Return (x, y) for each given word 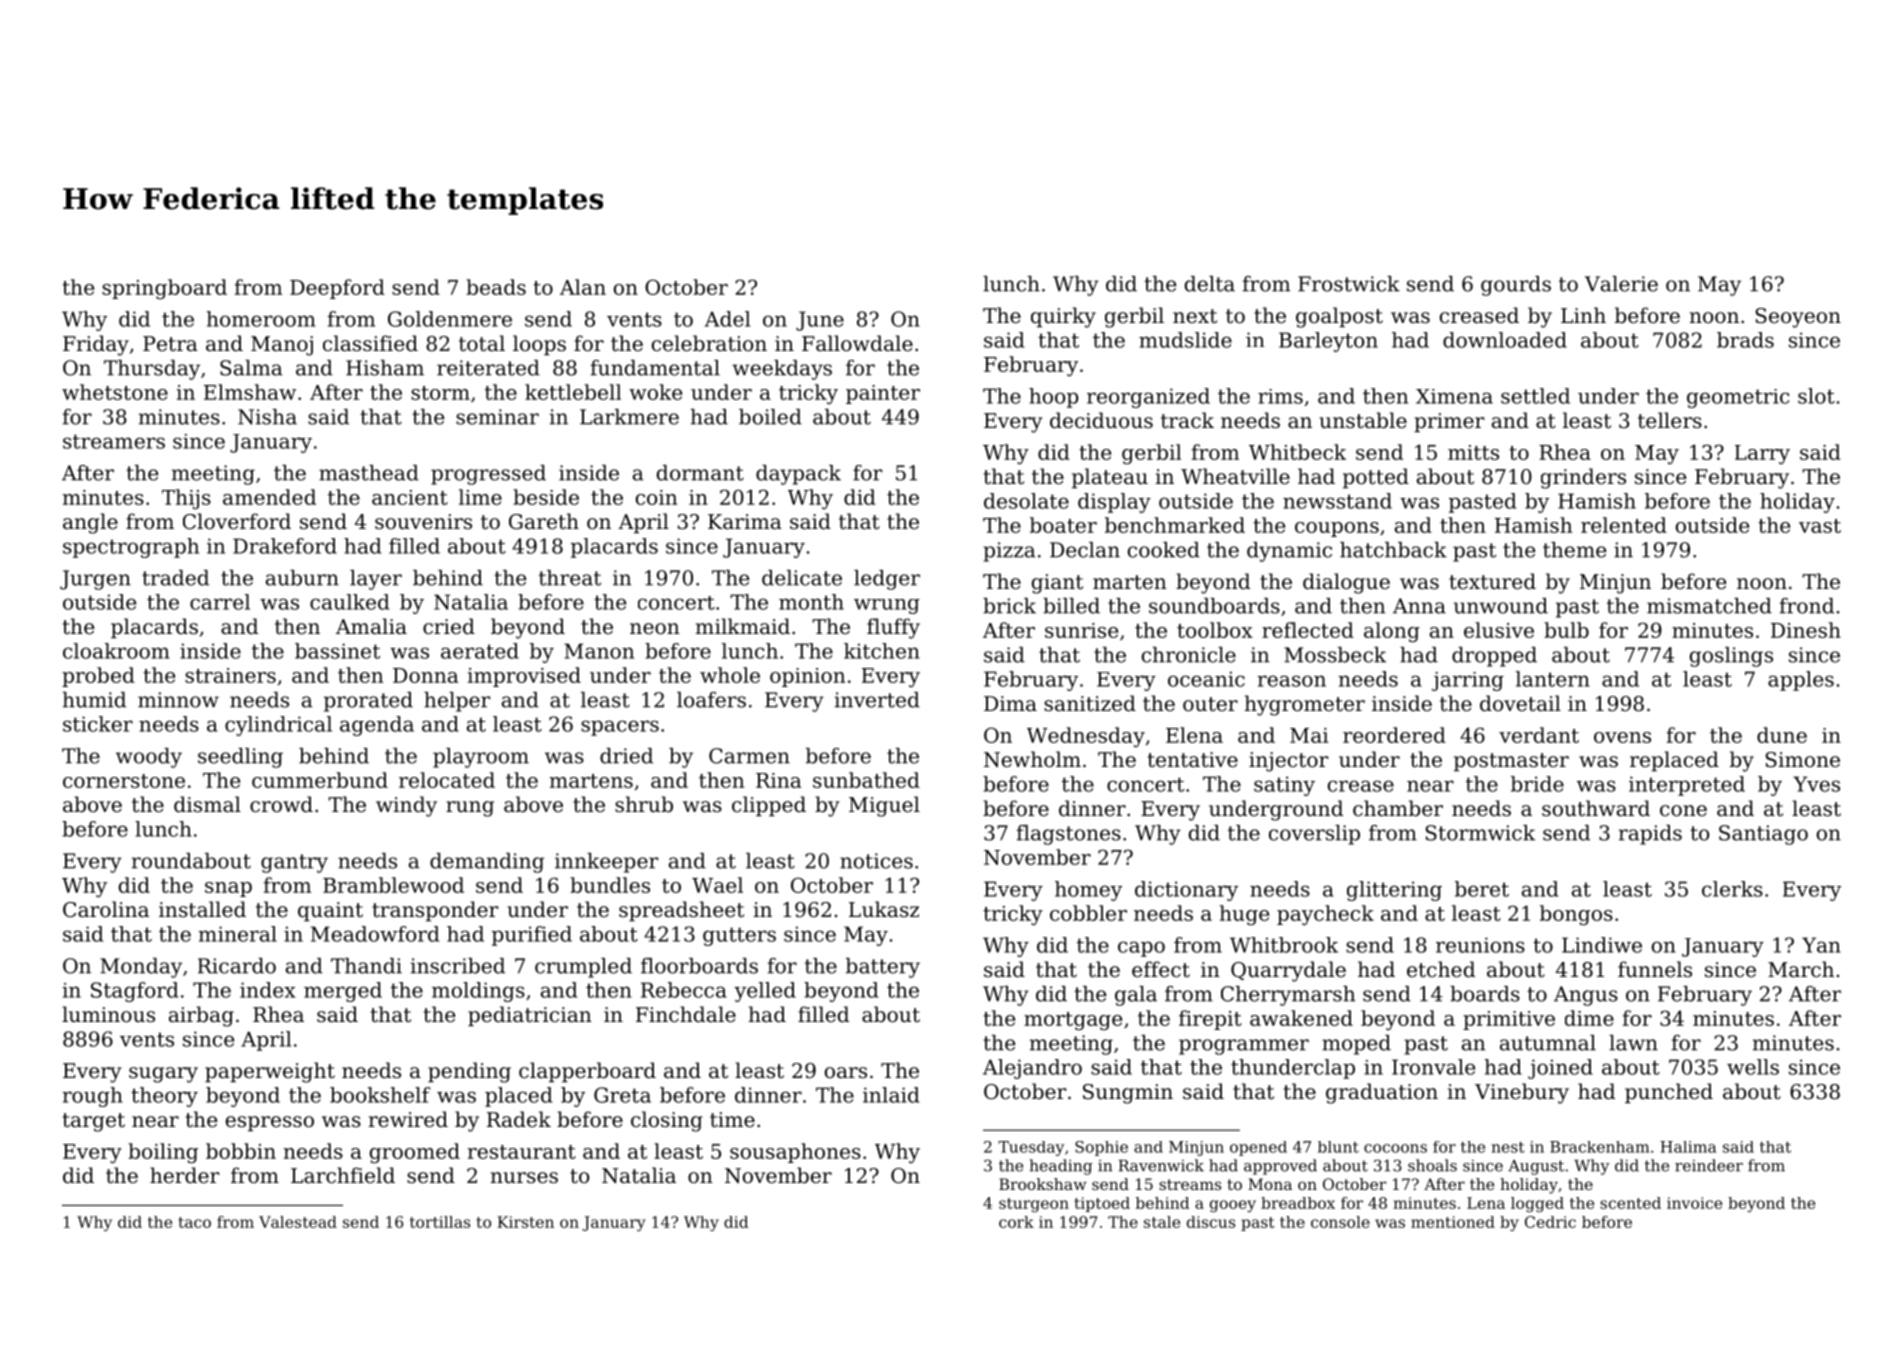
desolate (1026, 501)
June (820, 321)
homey (1088, 891)
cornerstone (124, 781)
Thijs (186, 499)
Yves (1816, 784)
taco (195, 1222)
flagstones (1069, 835)
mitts (1473, 452)
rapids (1650, 835)
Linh (1583, 315)
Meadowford (375, 934)
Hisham (385, 368)
